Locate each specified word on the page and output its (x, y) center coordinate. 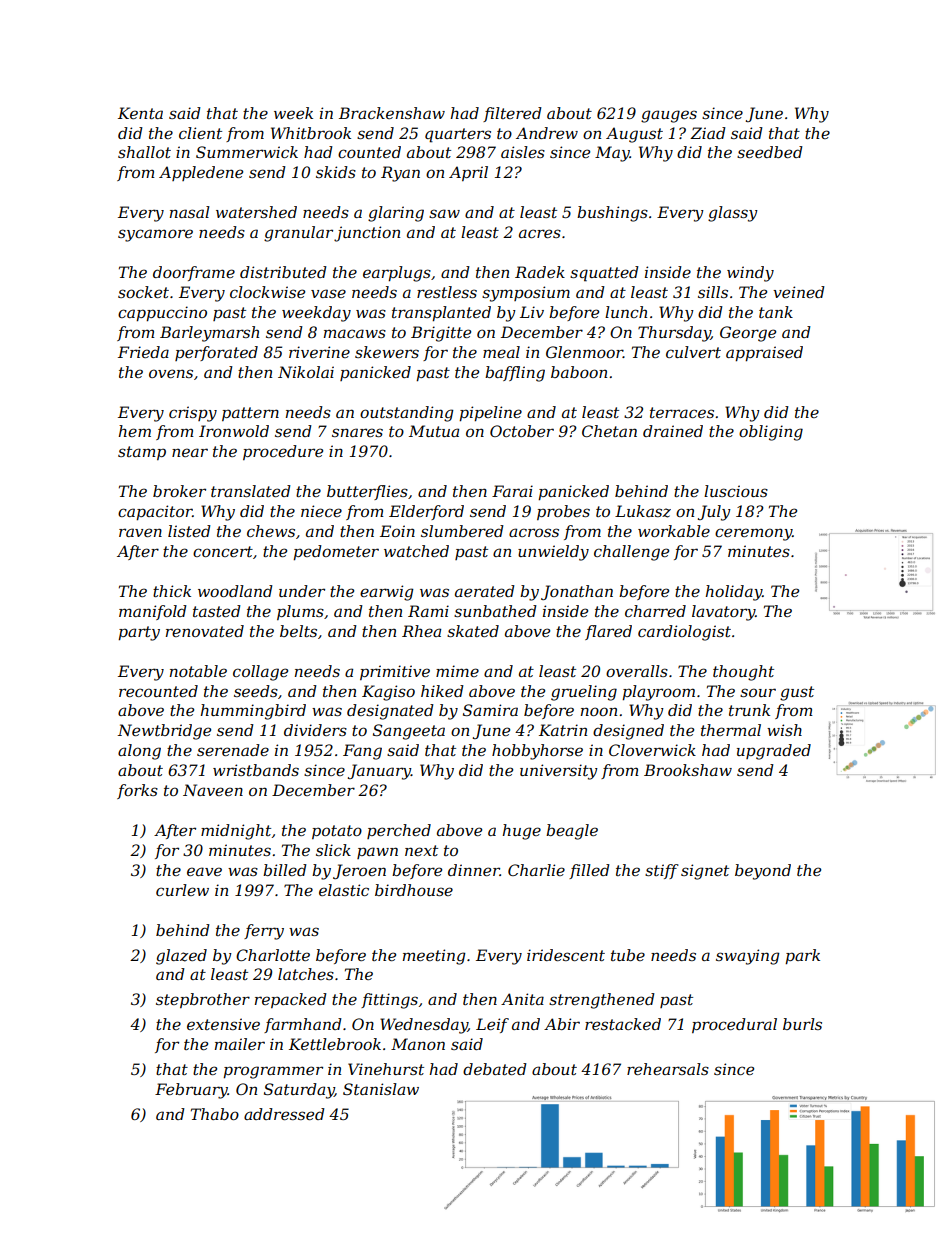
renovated (205, 631)
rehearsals (668, 1069)
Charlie (536, 870)
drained (673, 431)
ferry (264, 932)
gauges (669, 116)
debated (495, 1069)
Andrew (547, 133)
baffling (515, 374)
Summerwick (247, 152)
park (802, 956)
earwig (387, 593)
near (190, 452)
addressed (284, 1114)
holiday (734, 593)
